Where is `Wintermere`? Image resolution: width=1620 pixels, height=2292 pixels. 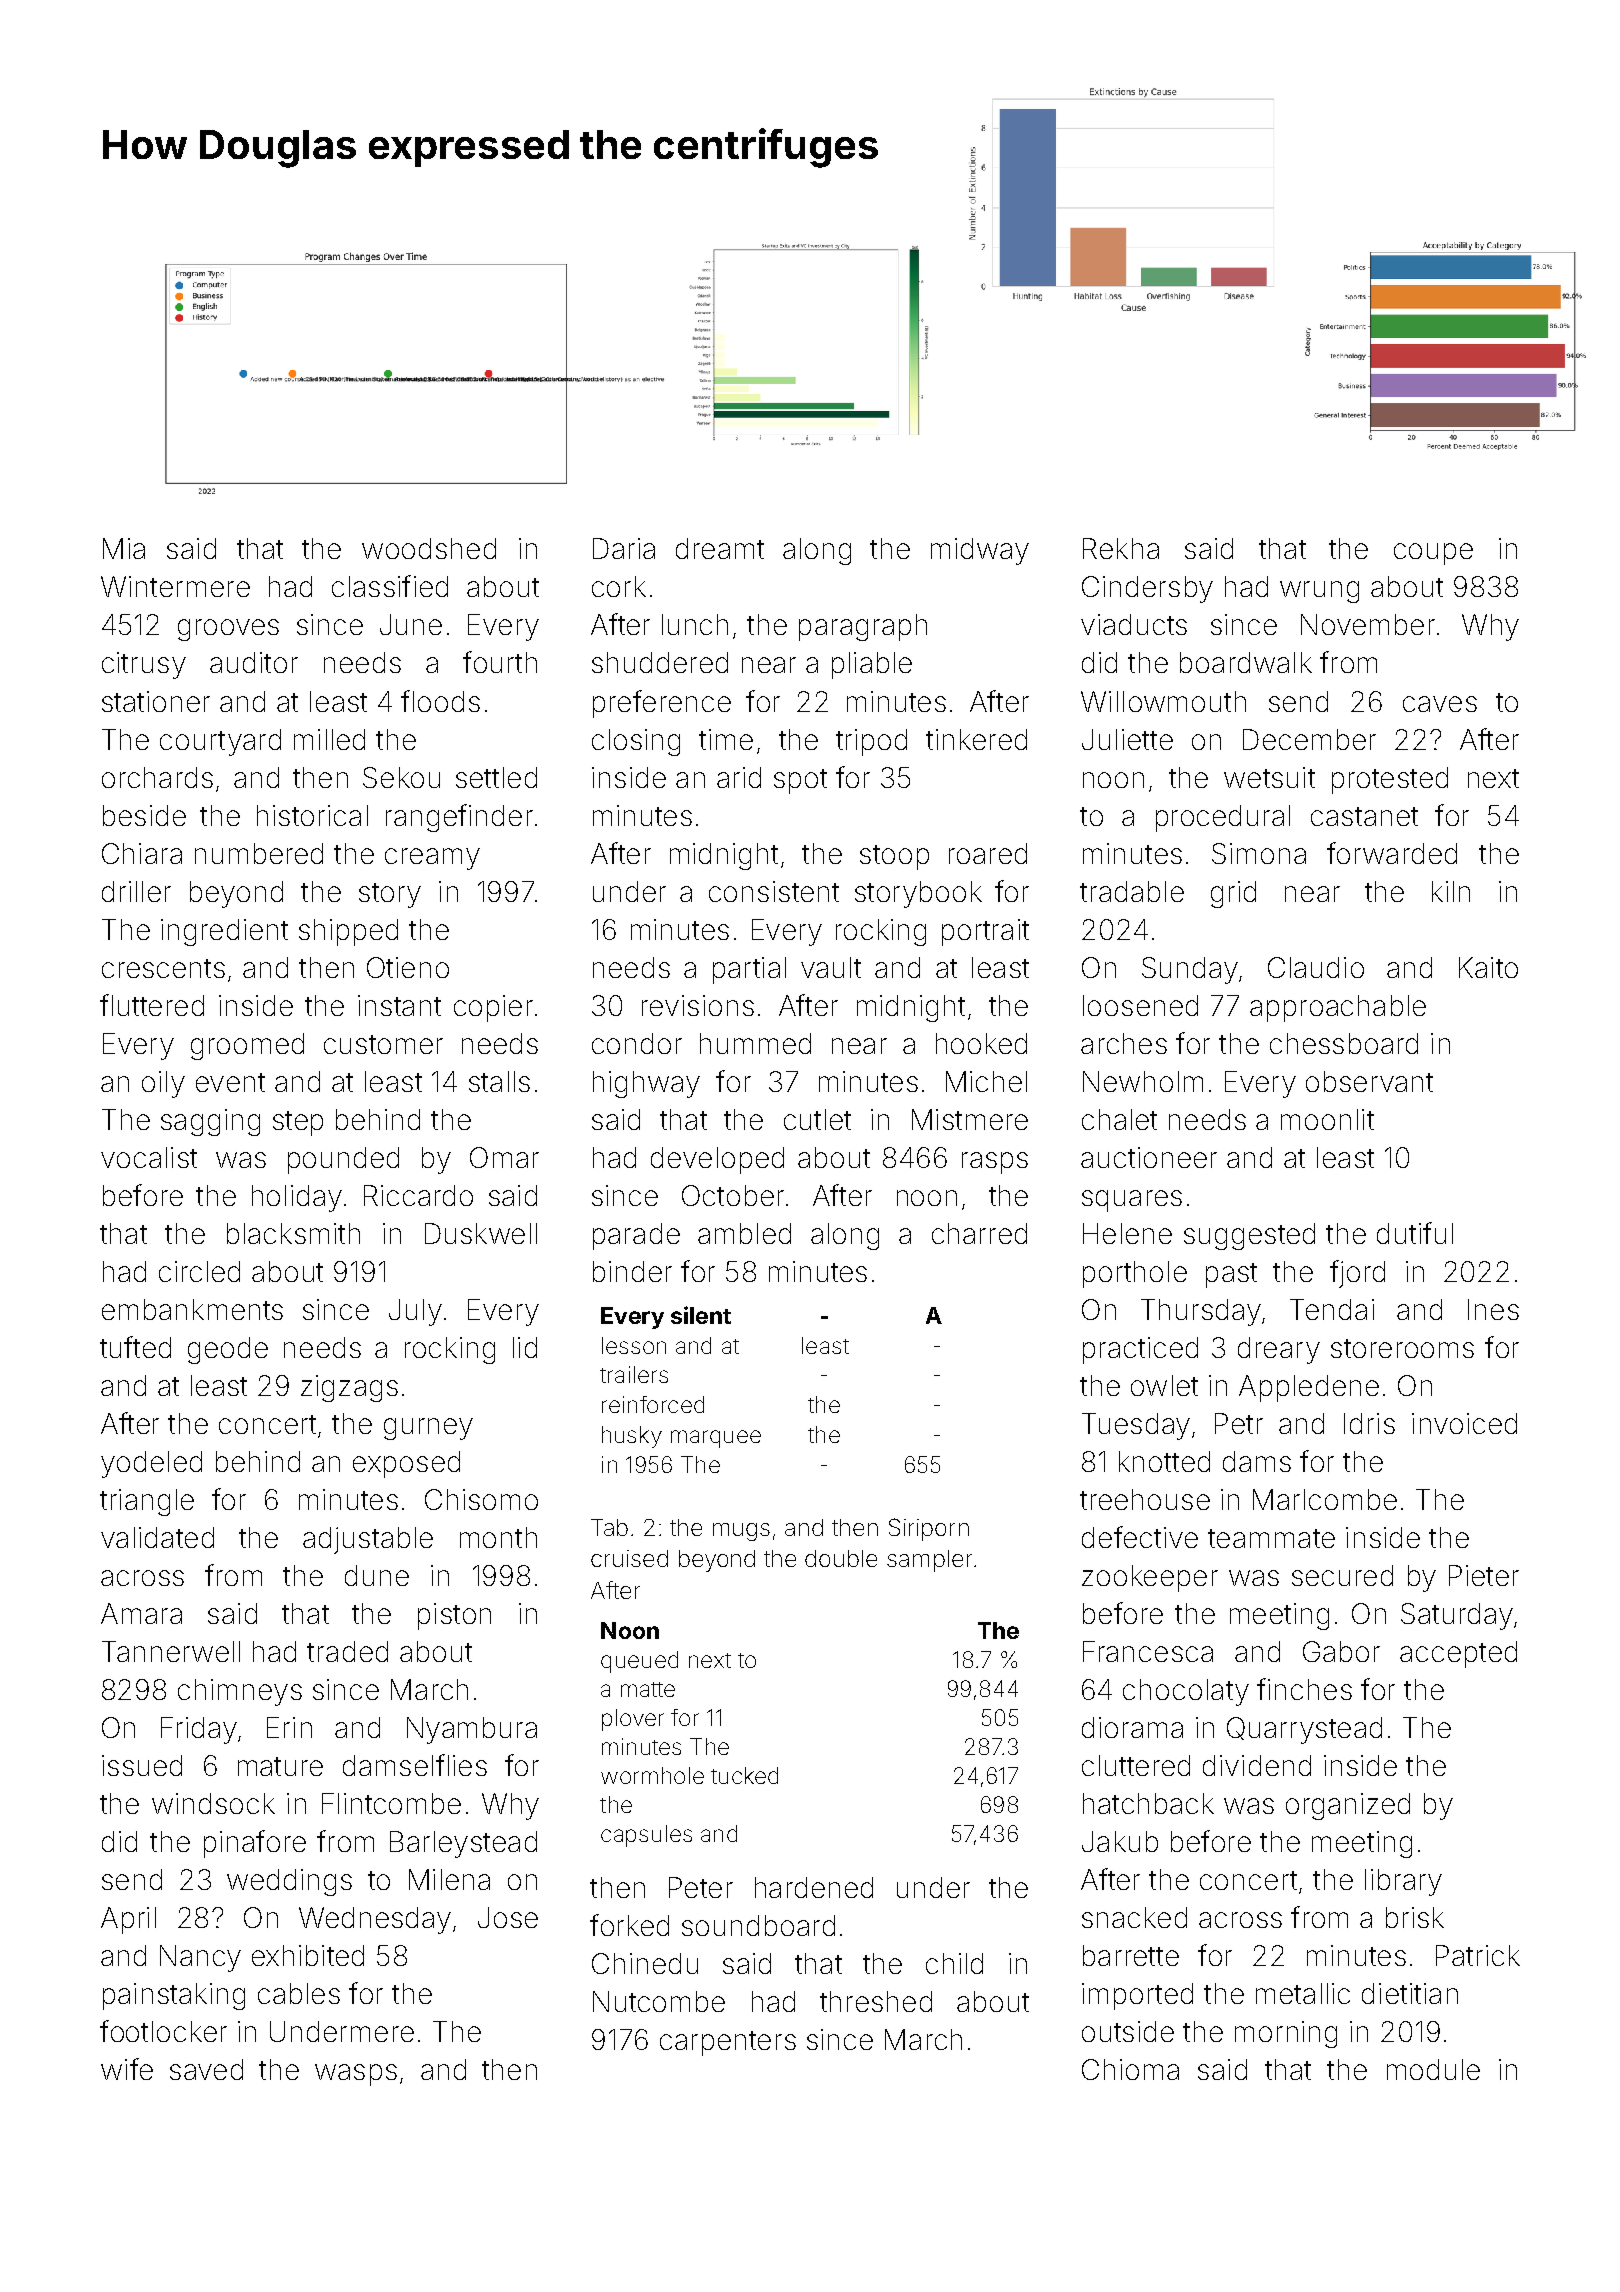 Wintermere is located at coordinates (175, 586).
